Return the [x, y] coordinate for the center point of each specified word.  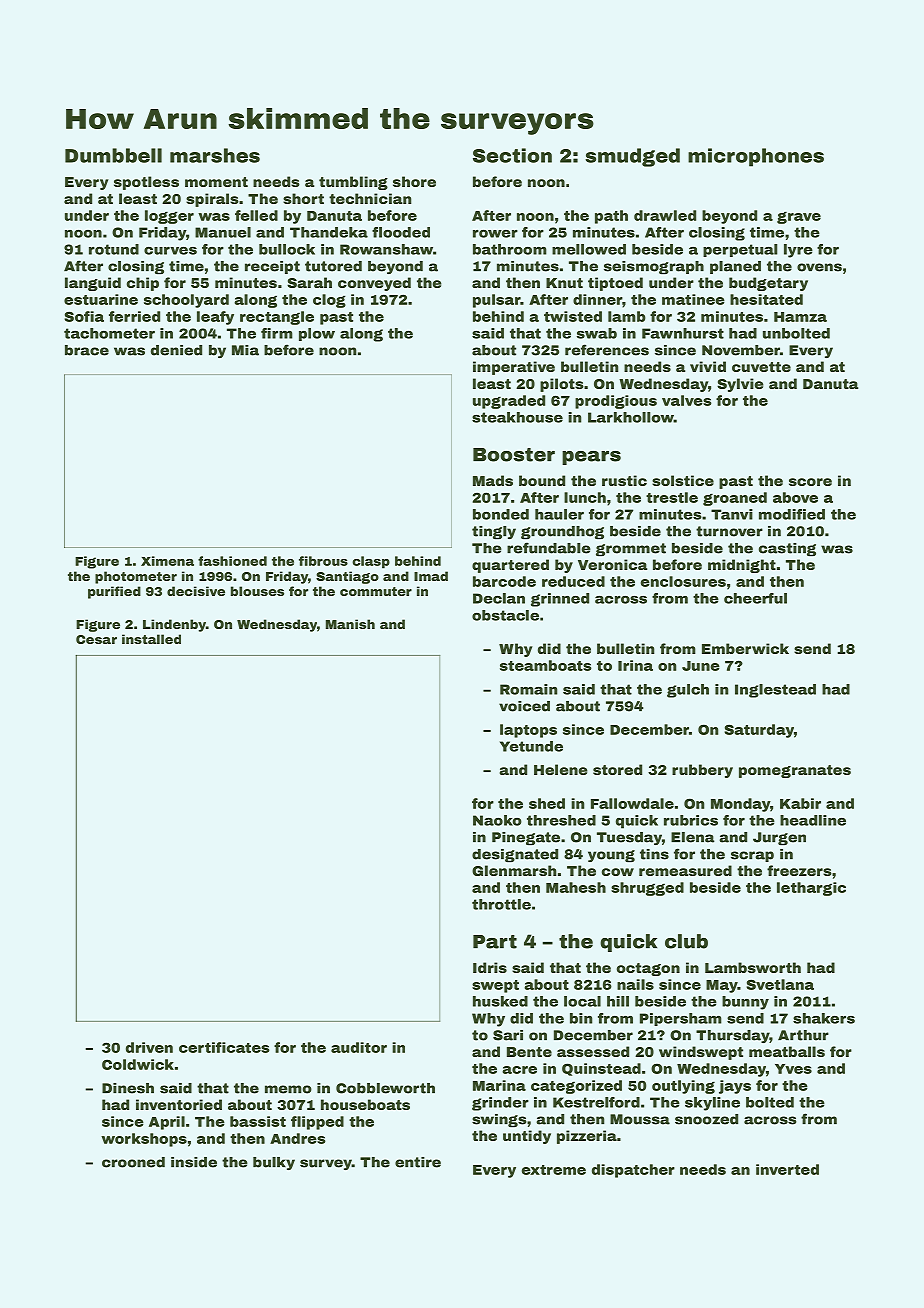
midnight [742, 566]
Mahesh [576, 887]
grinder [500, 1104]
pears [591, 458]
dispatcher [633, 1171]
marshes [215, 155]
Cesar [96, 639]
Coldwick [138, 1064]
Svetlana [780, 984]
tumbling [353, 183]
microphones [756, 157]
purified [114, 592]
